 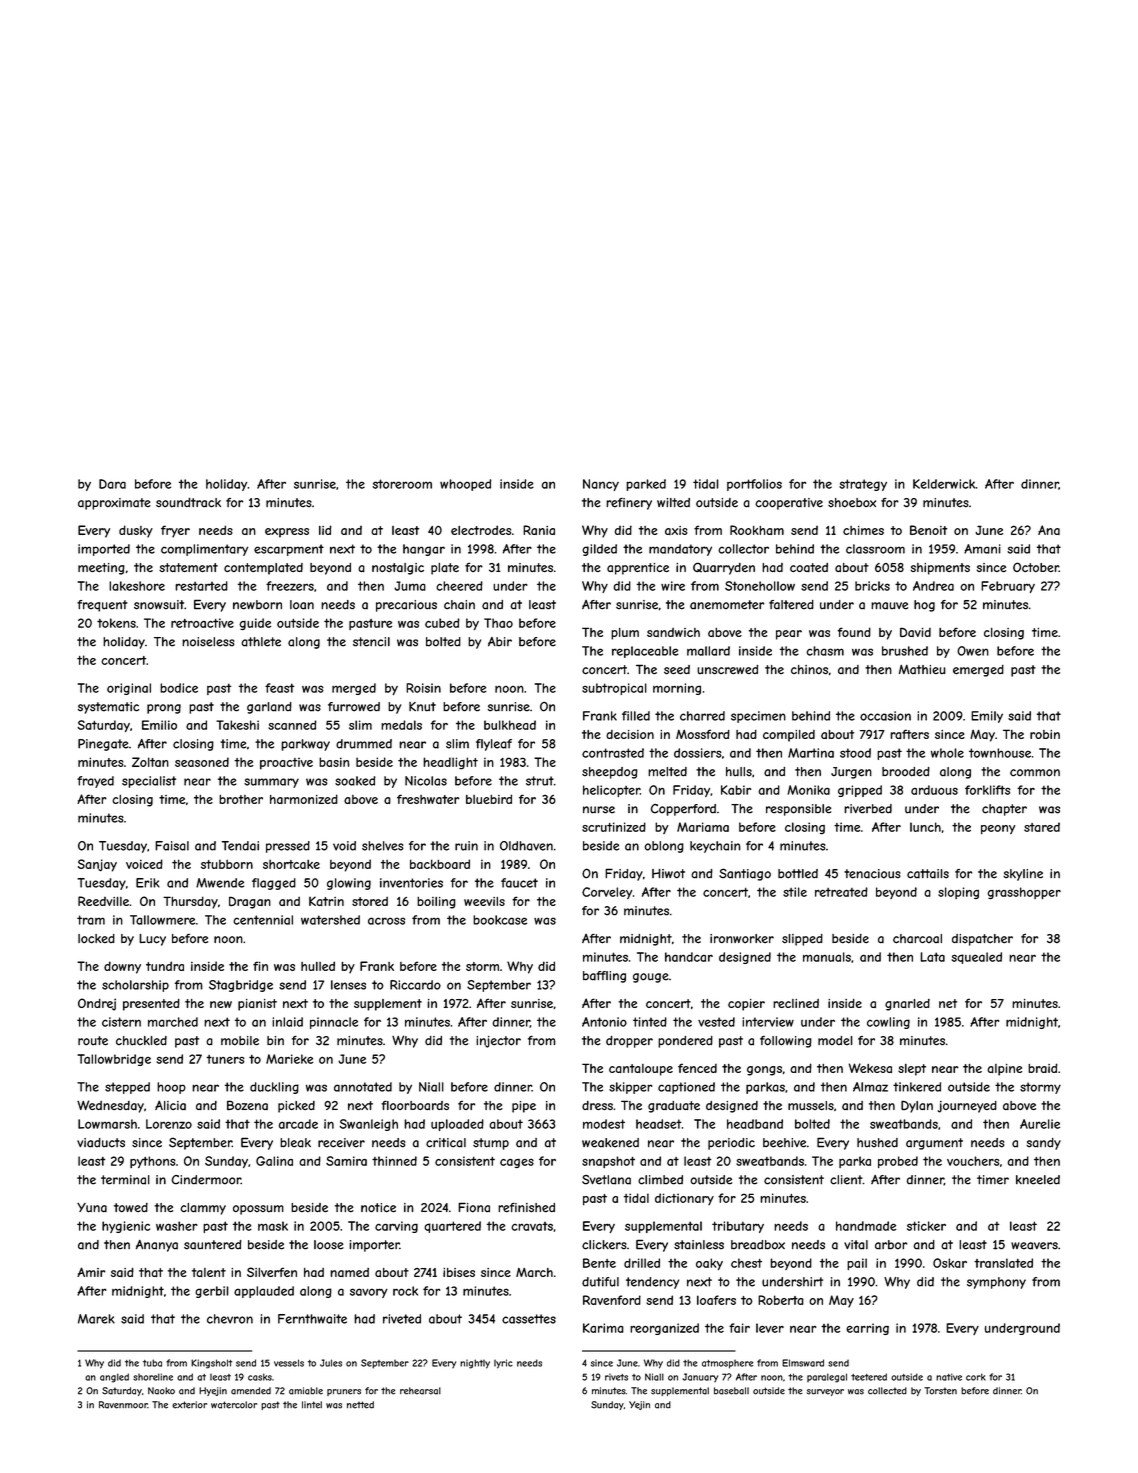 I want to click on amiable, so click(x=306, y=1391).
